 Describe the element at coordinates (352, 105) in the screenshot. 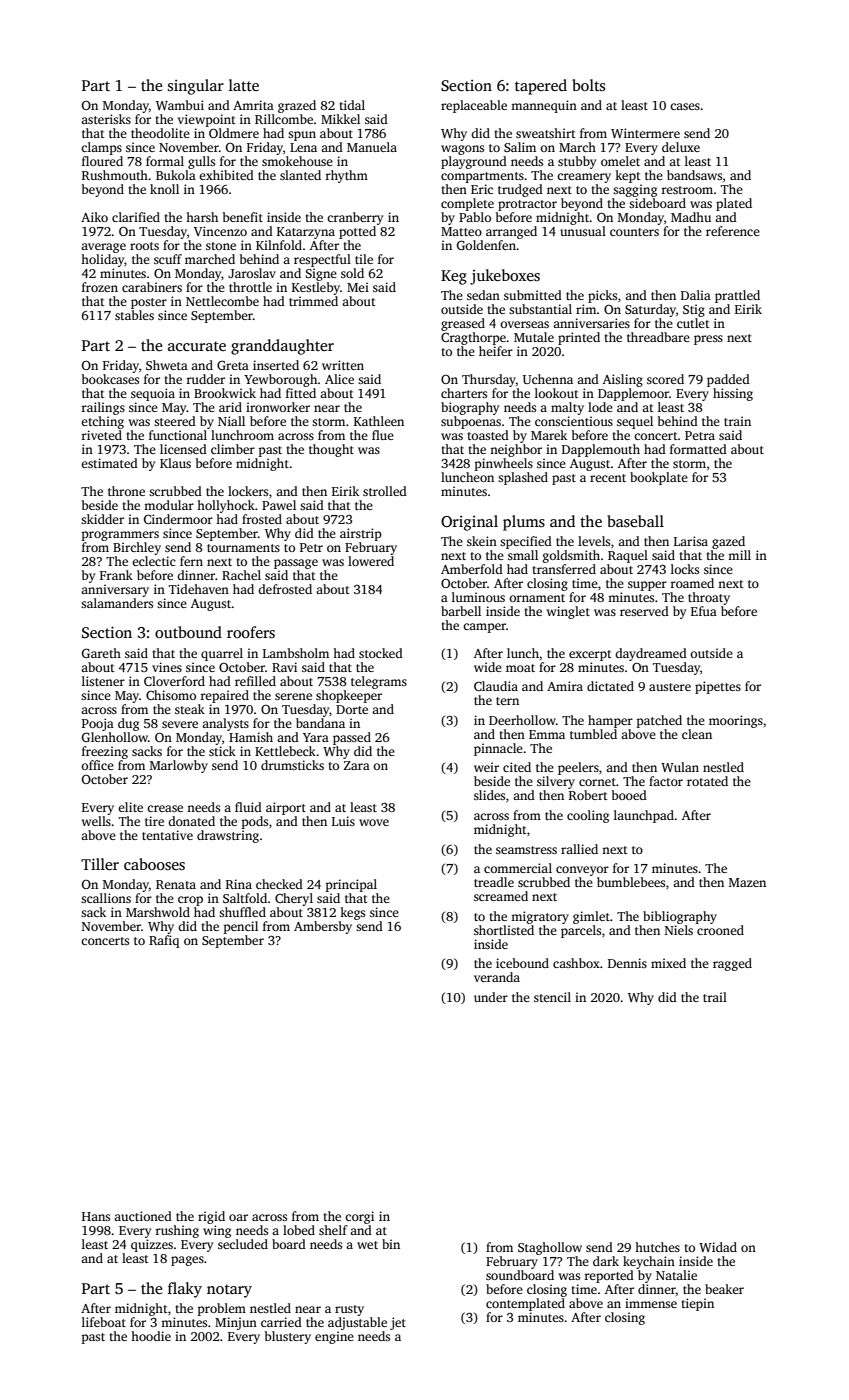

I see `tidal` at that location.
